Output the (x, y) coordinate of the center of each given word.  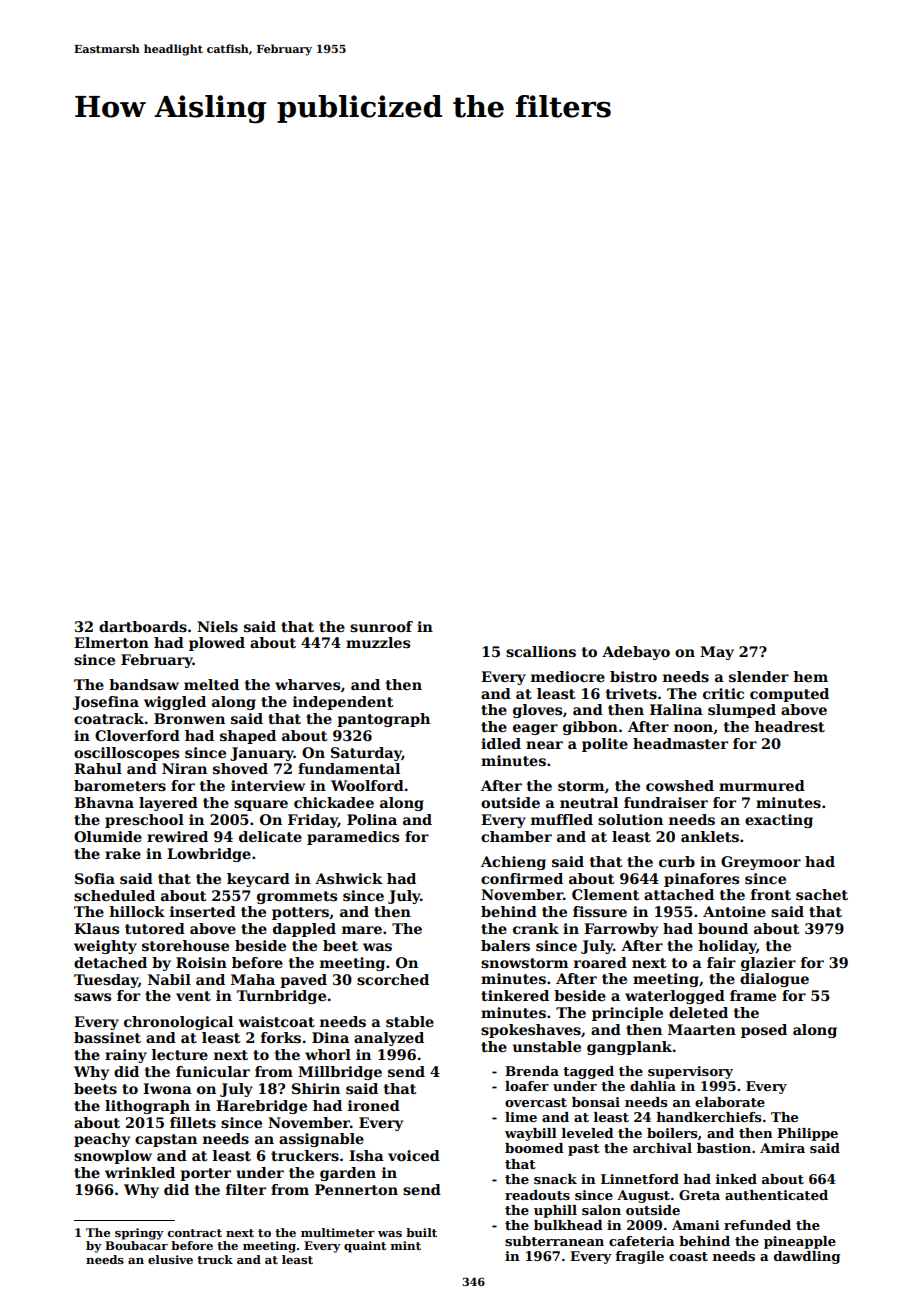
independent (343, 703)
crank (536, 928)
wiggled (175, 703)
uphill (555, 1211)
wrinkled (140, 1172)
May (717, 653)
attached (679, 894)
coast (688, 1256)
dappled (304, 930)
